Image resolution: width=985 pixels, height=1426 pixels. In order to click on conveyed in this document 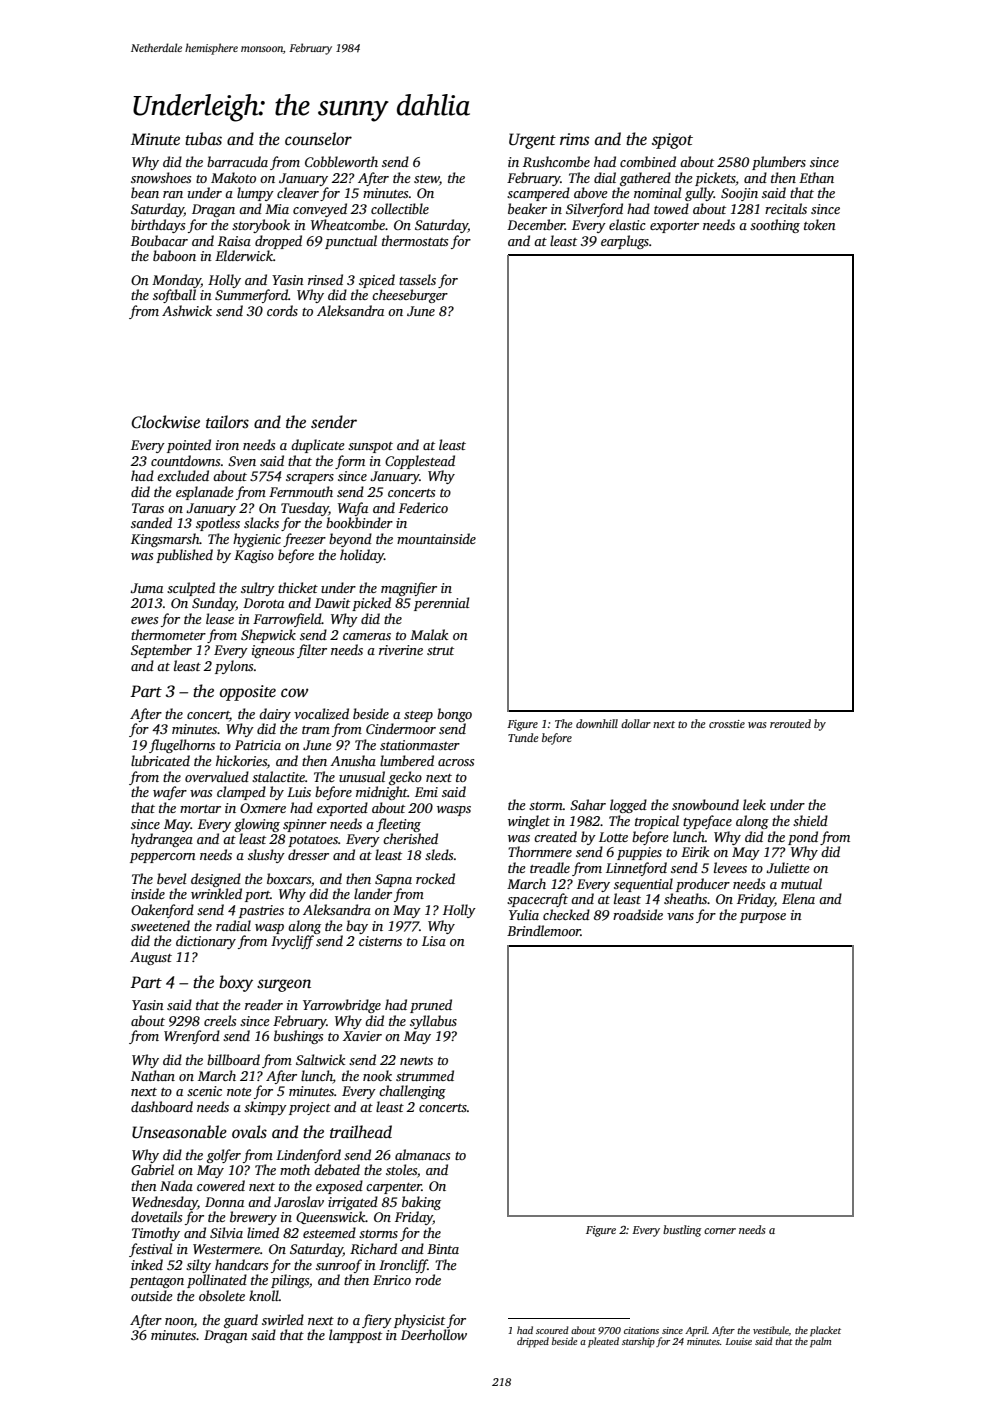, I will do `click(320, 210)`.
